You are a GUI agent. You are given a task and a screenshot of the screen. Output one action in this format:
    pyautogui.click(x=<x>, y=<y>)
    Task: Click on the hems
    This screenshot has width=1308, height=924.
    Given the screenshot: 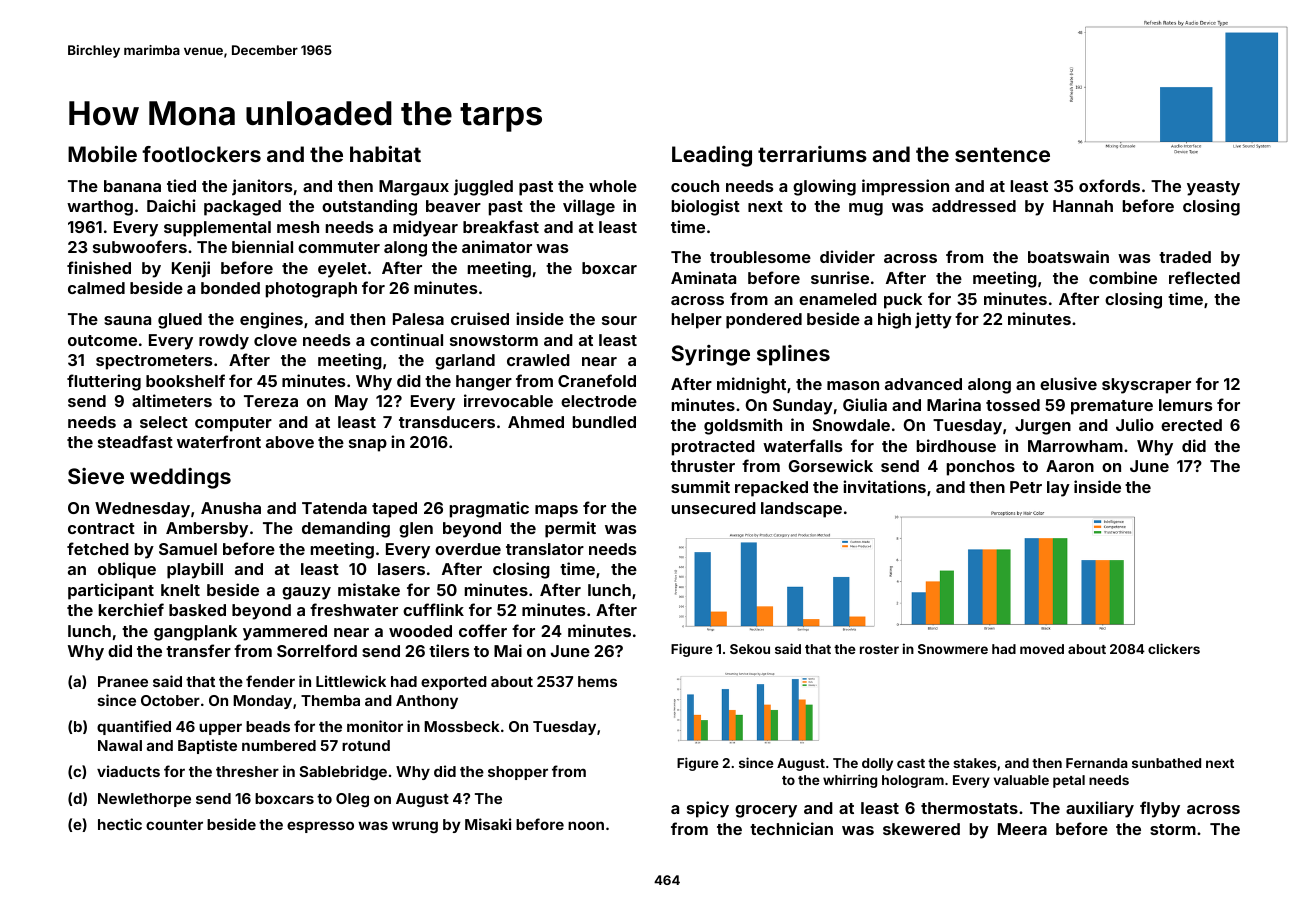 What is the action you would take?
    pyautogui.click(x=597, y=681)
